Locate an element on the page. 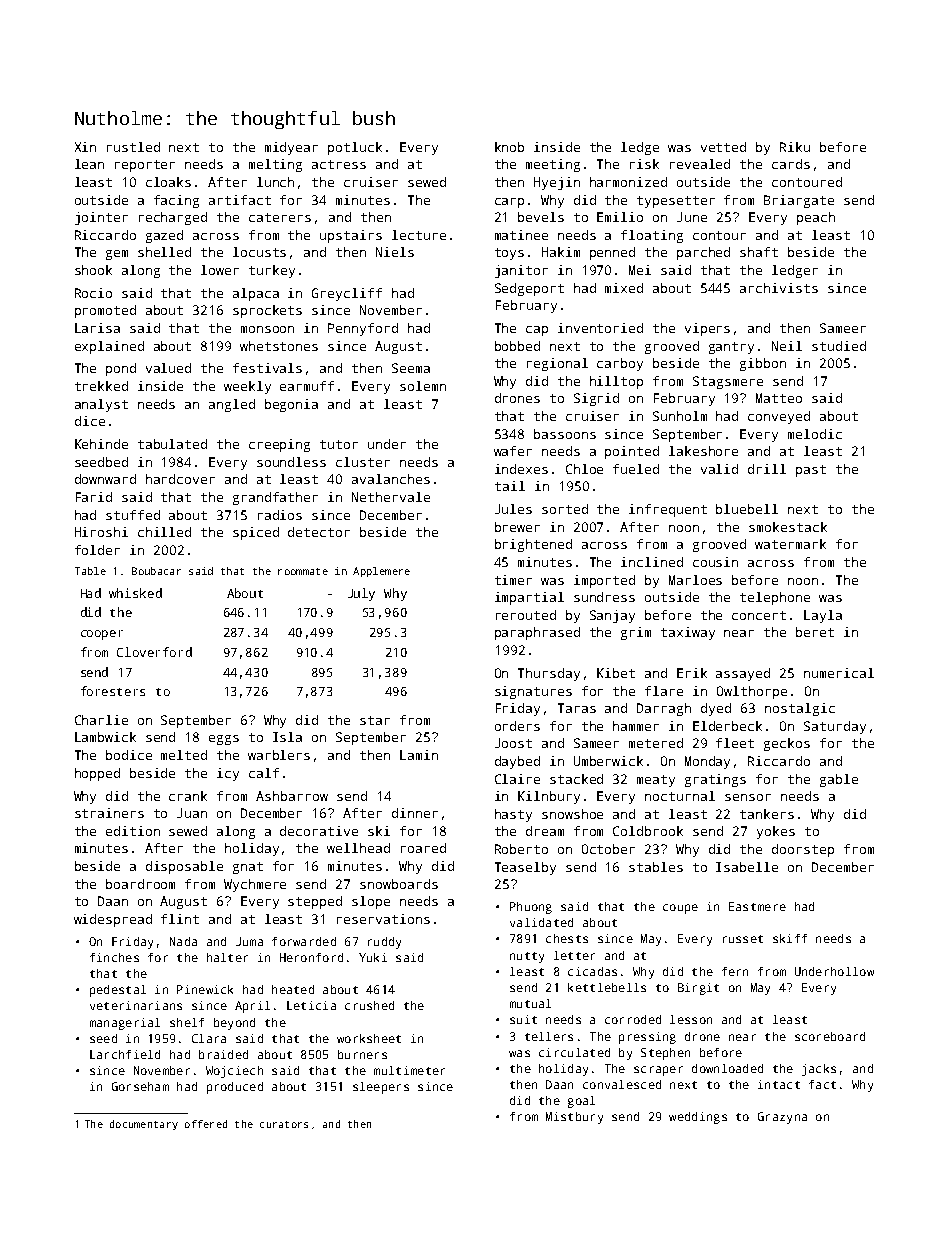 This document has height=1233, width=952. matinee is located at coordinates (521, 235).
